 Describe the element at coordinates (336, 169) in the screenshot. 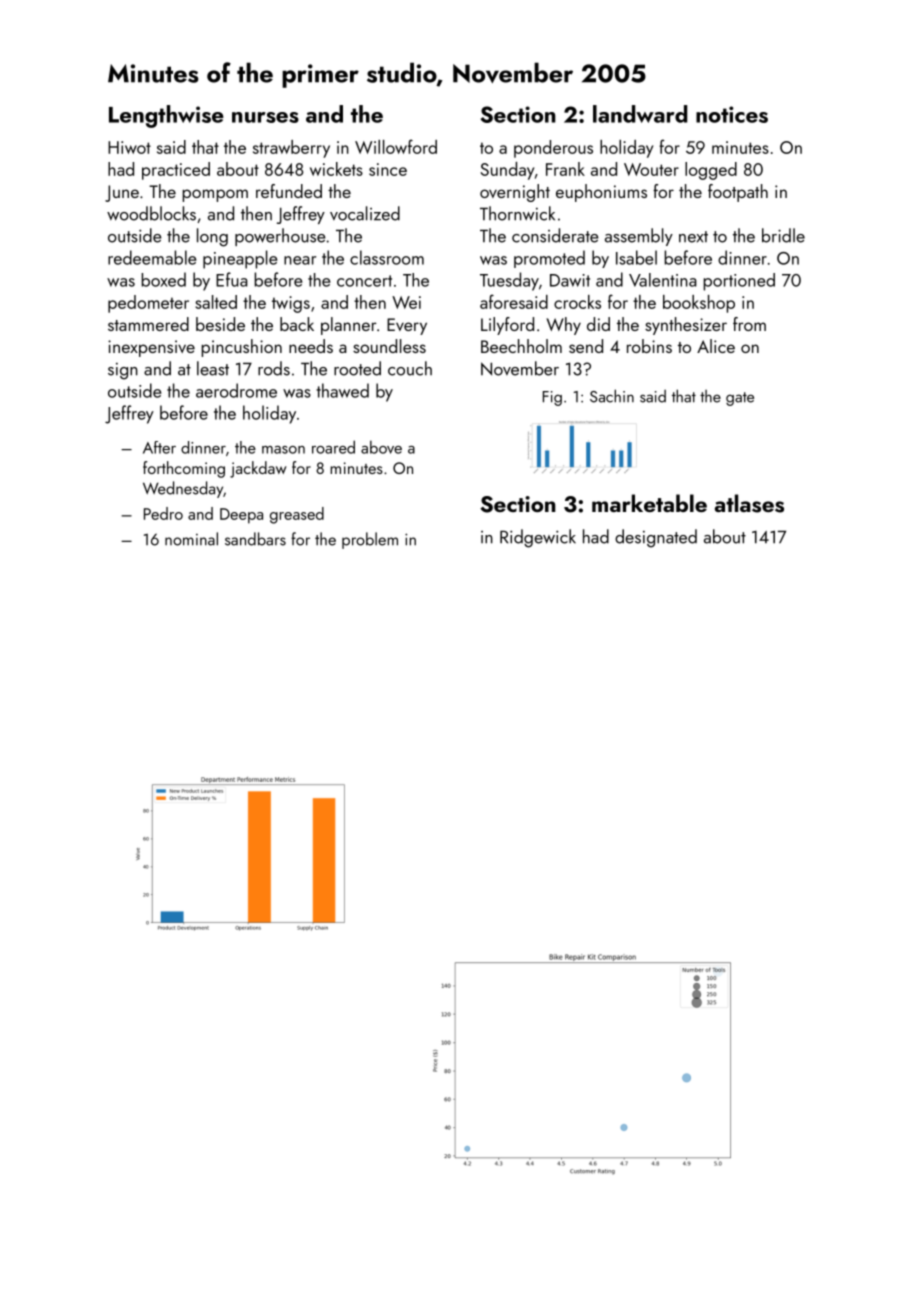

I see `wickets` at that location.
